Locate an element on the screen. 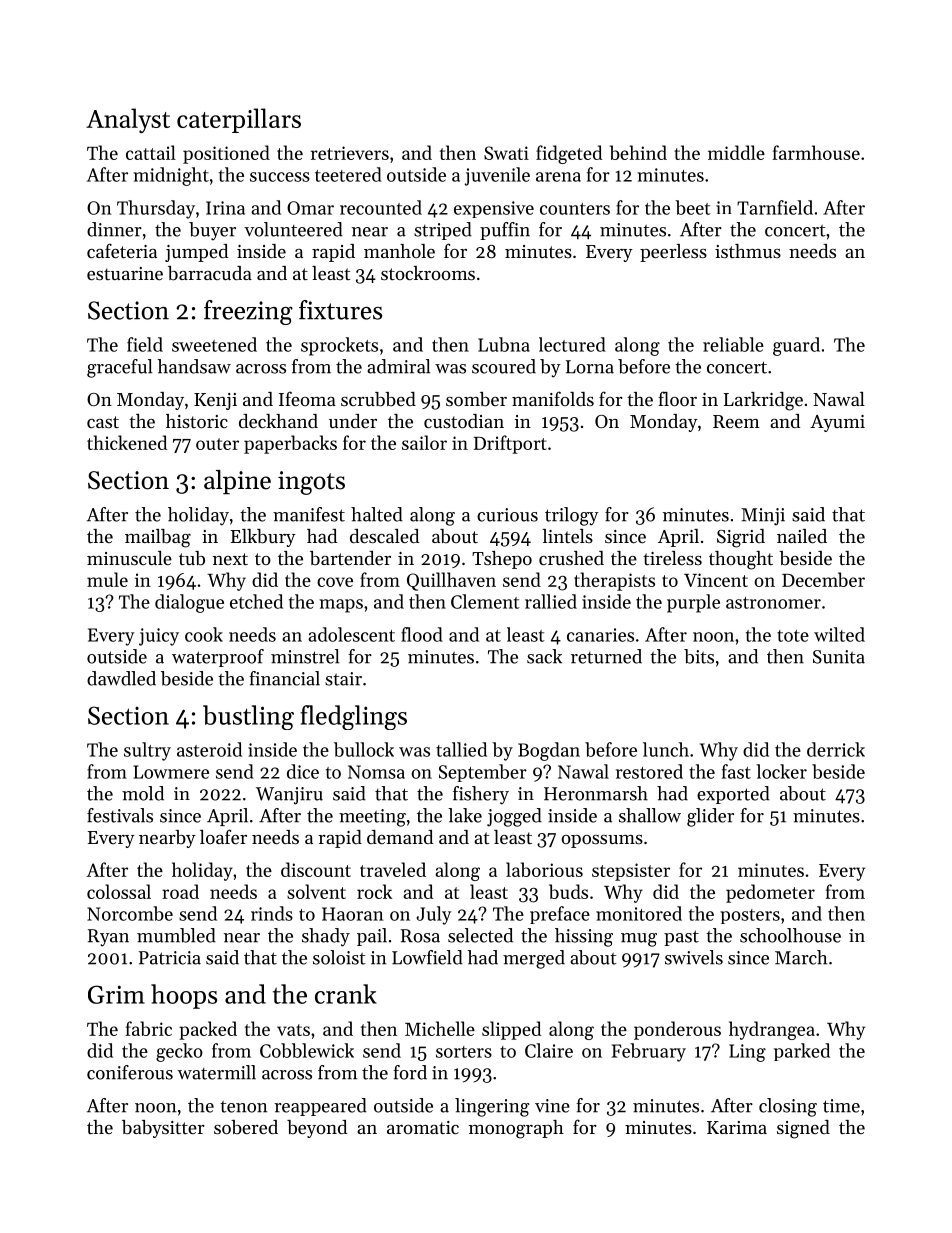 The image size is (952, 1233). beyond is located at coordinates (317, 1129).
